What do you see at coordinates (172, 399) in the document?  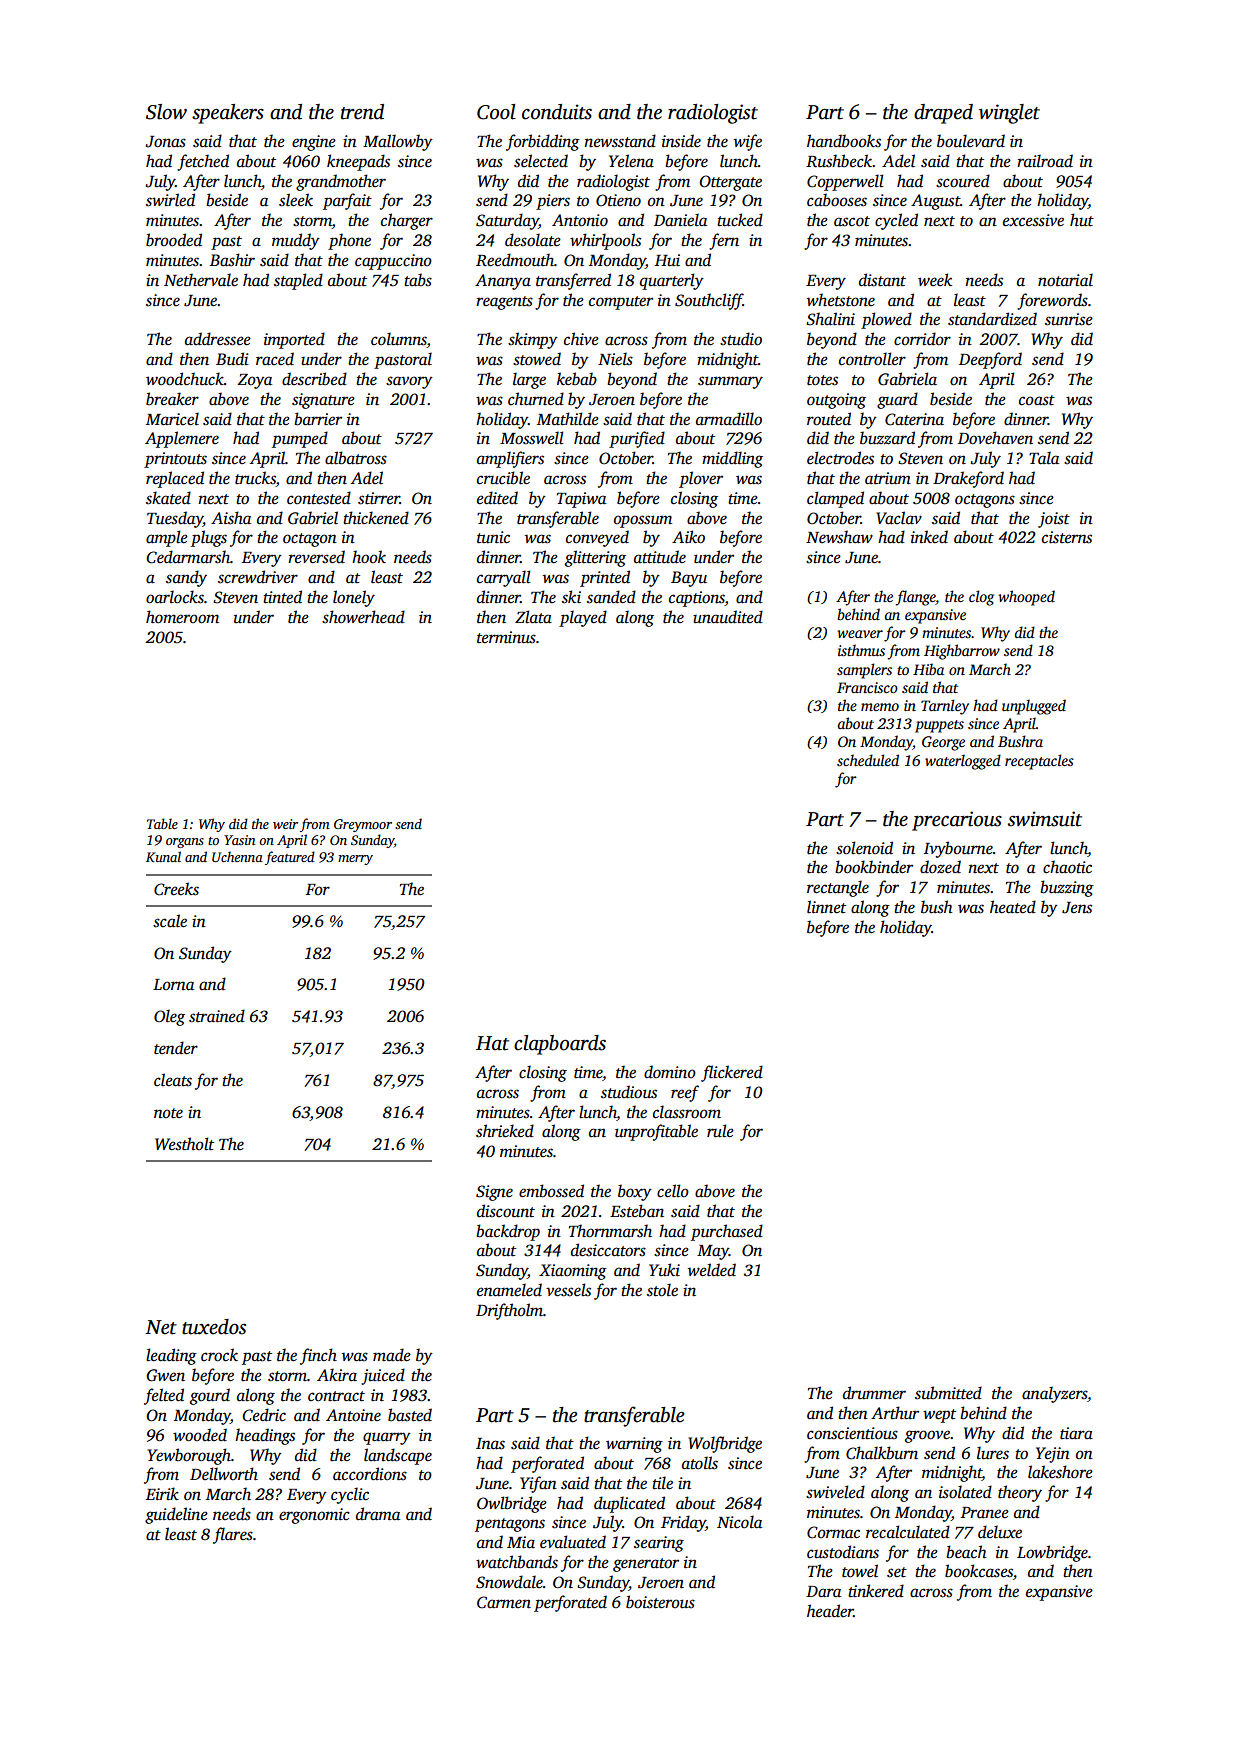 I see `breaker` at bounding box center [172, 399].
